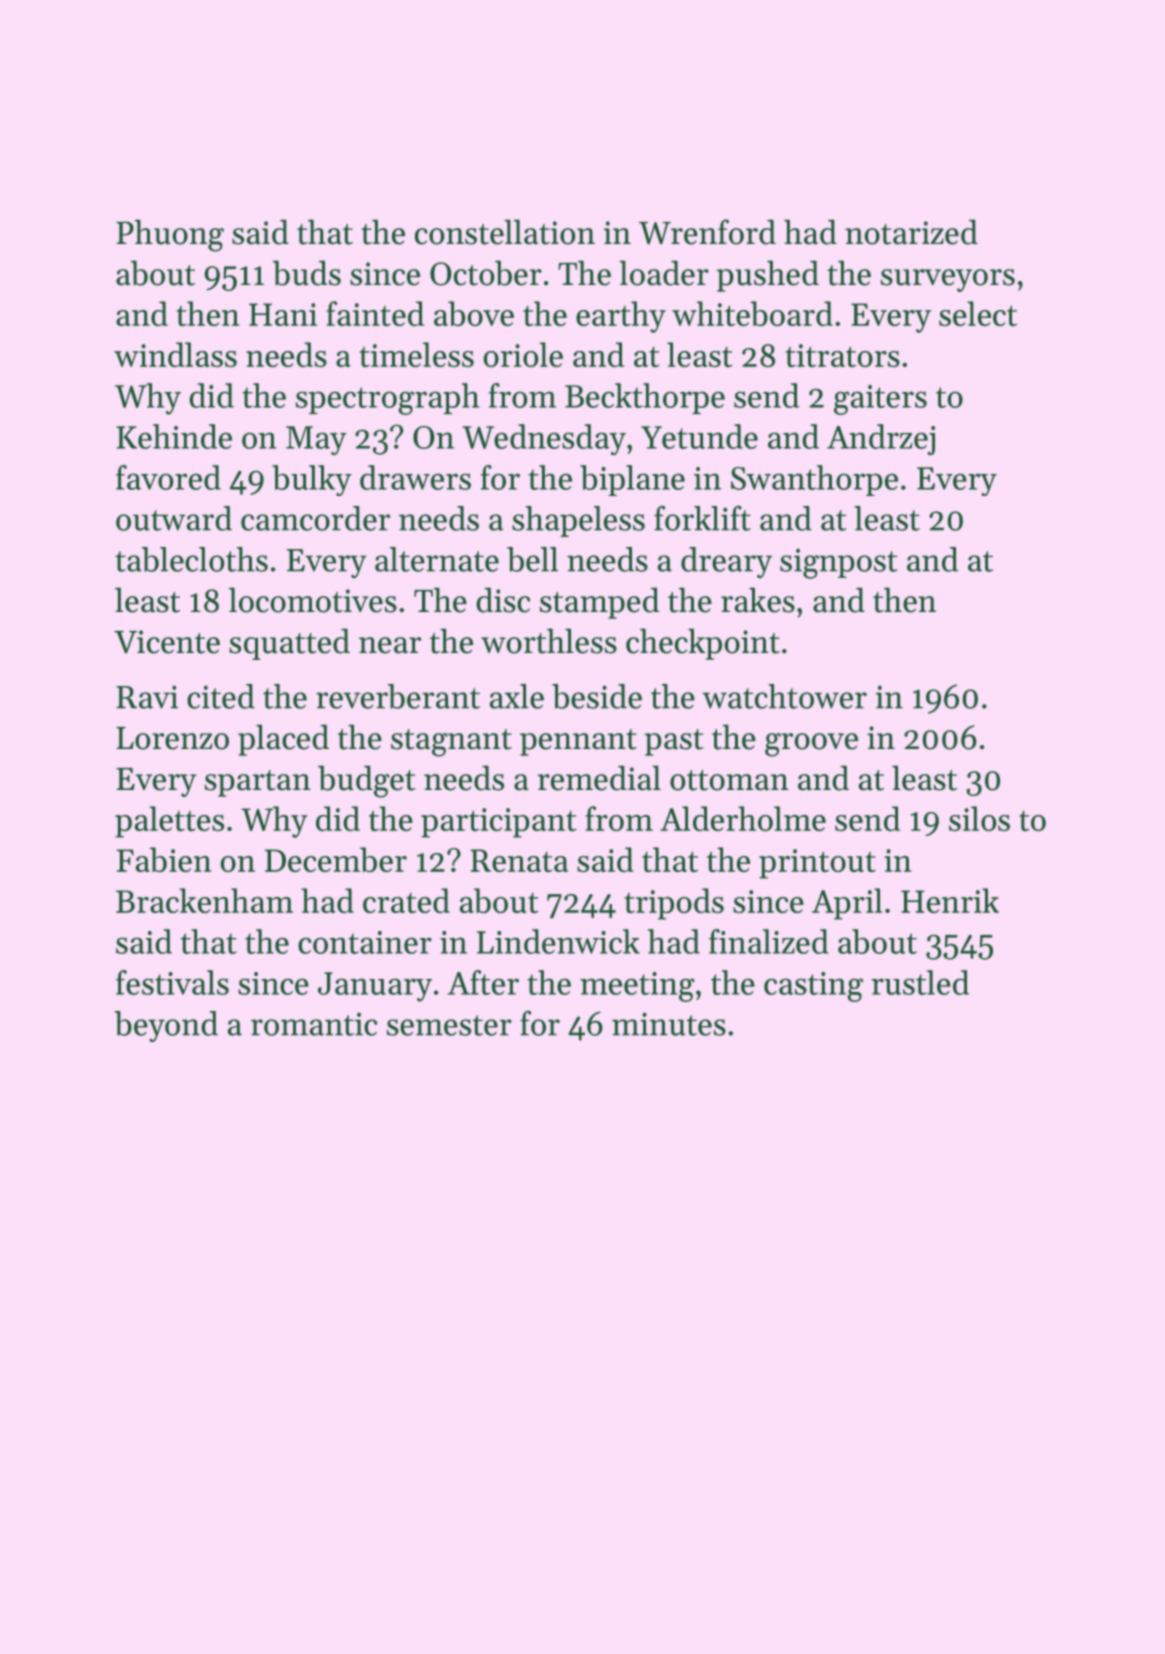 Image resolution: width=1165 pixels, height=1654 pixels. I want to click on Vicente, so click(167, 642).
